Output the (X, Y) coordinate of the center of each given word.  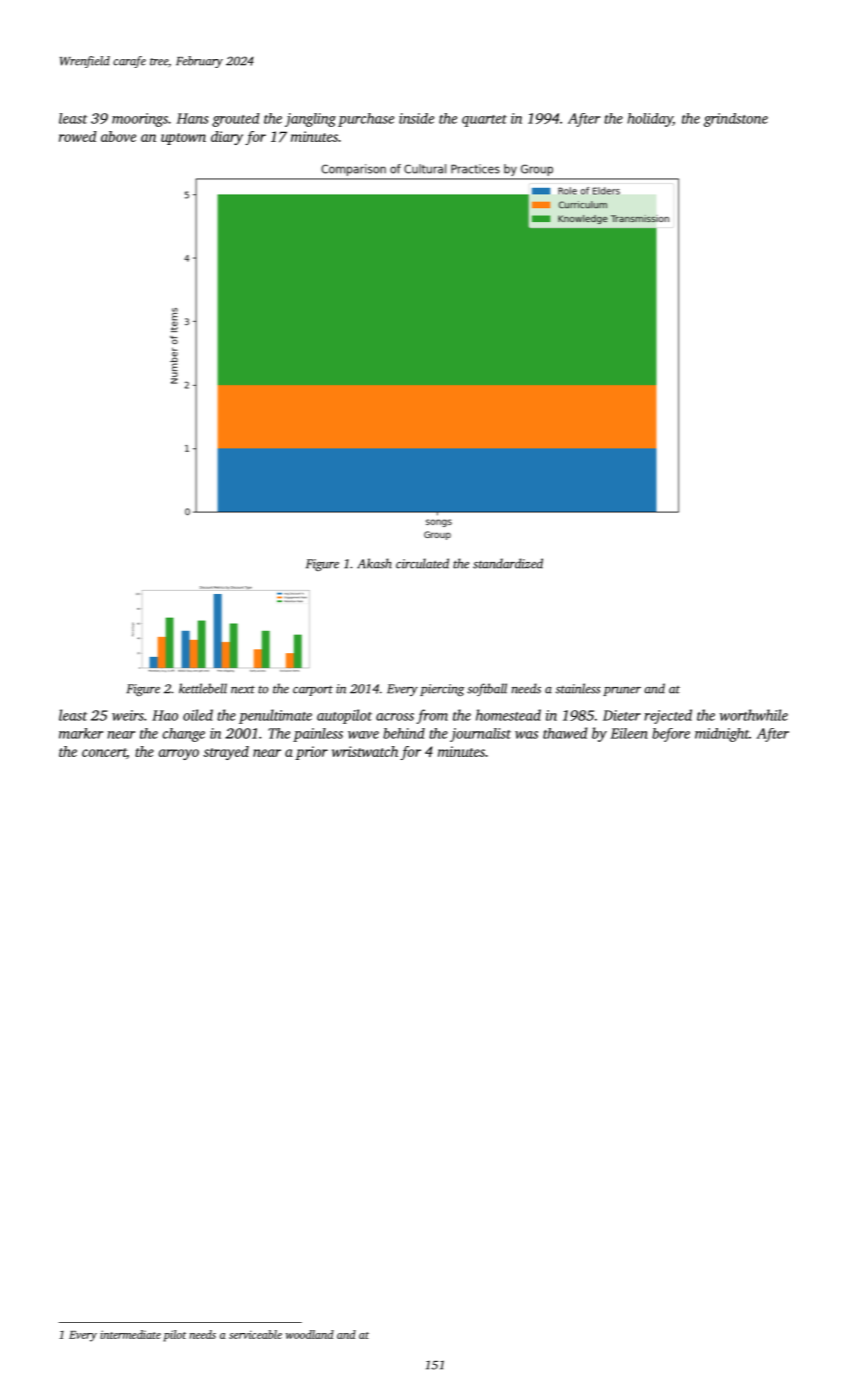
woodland (310, 1334)
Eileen (629, 733)
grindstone (736, 120)
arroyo (179, 754)
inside (416, 118)
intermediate (130, 1334)
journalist (480, 735)
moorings (140, 120)
